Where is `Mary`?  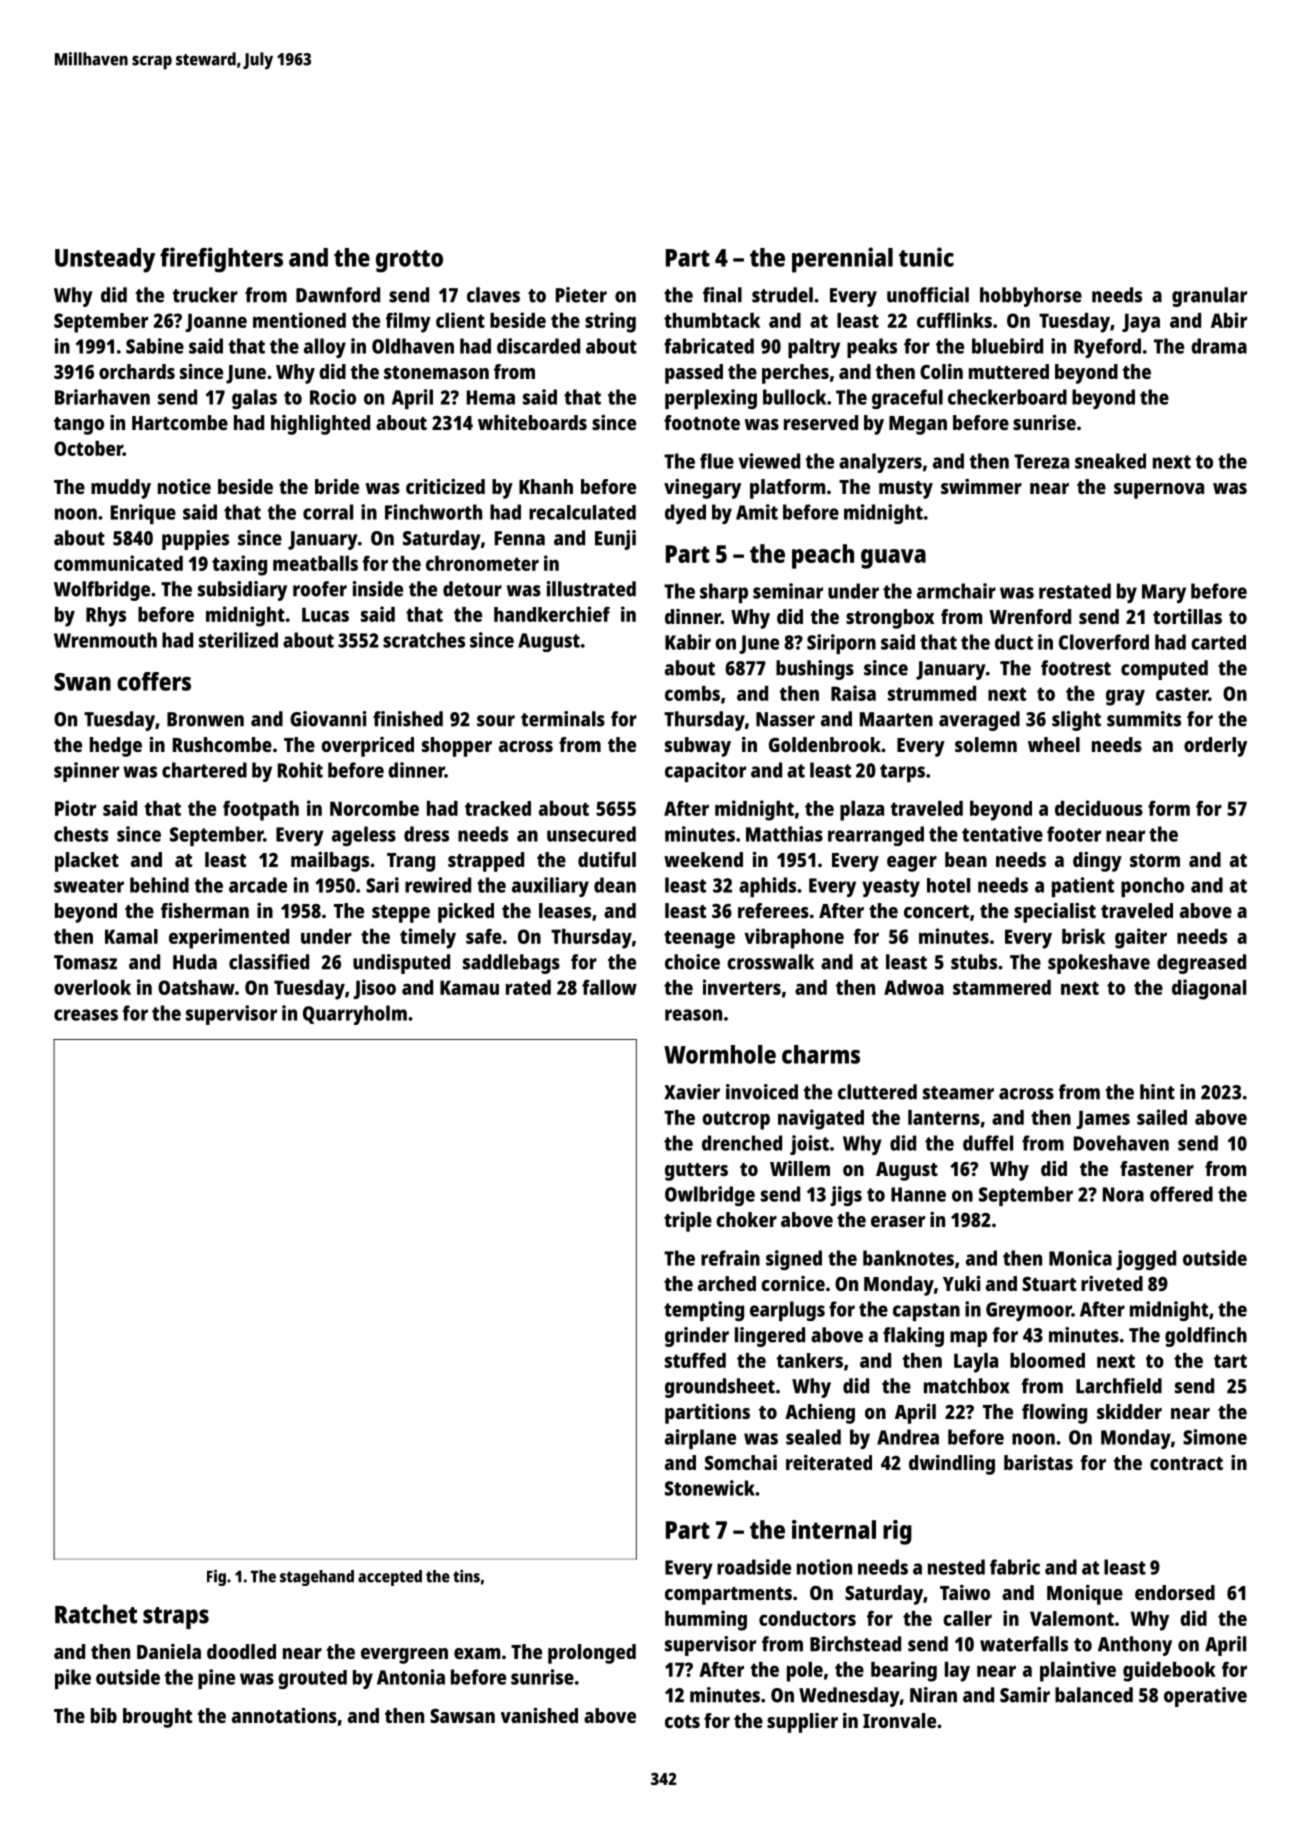 Mary is located at coordinates (1164, 593).
